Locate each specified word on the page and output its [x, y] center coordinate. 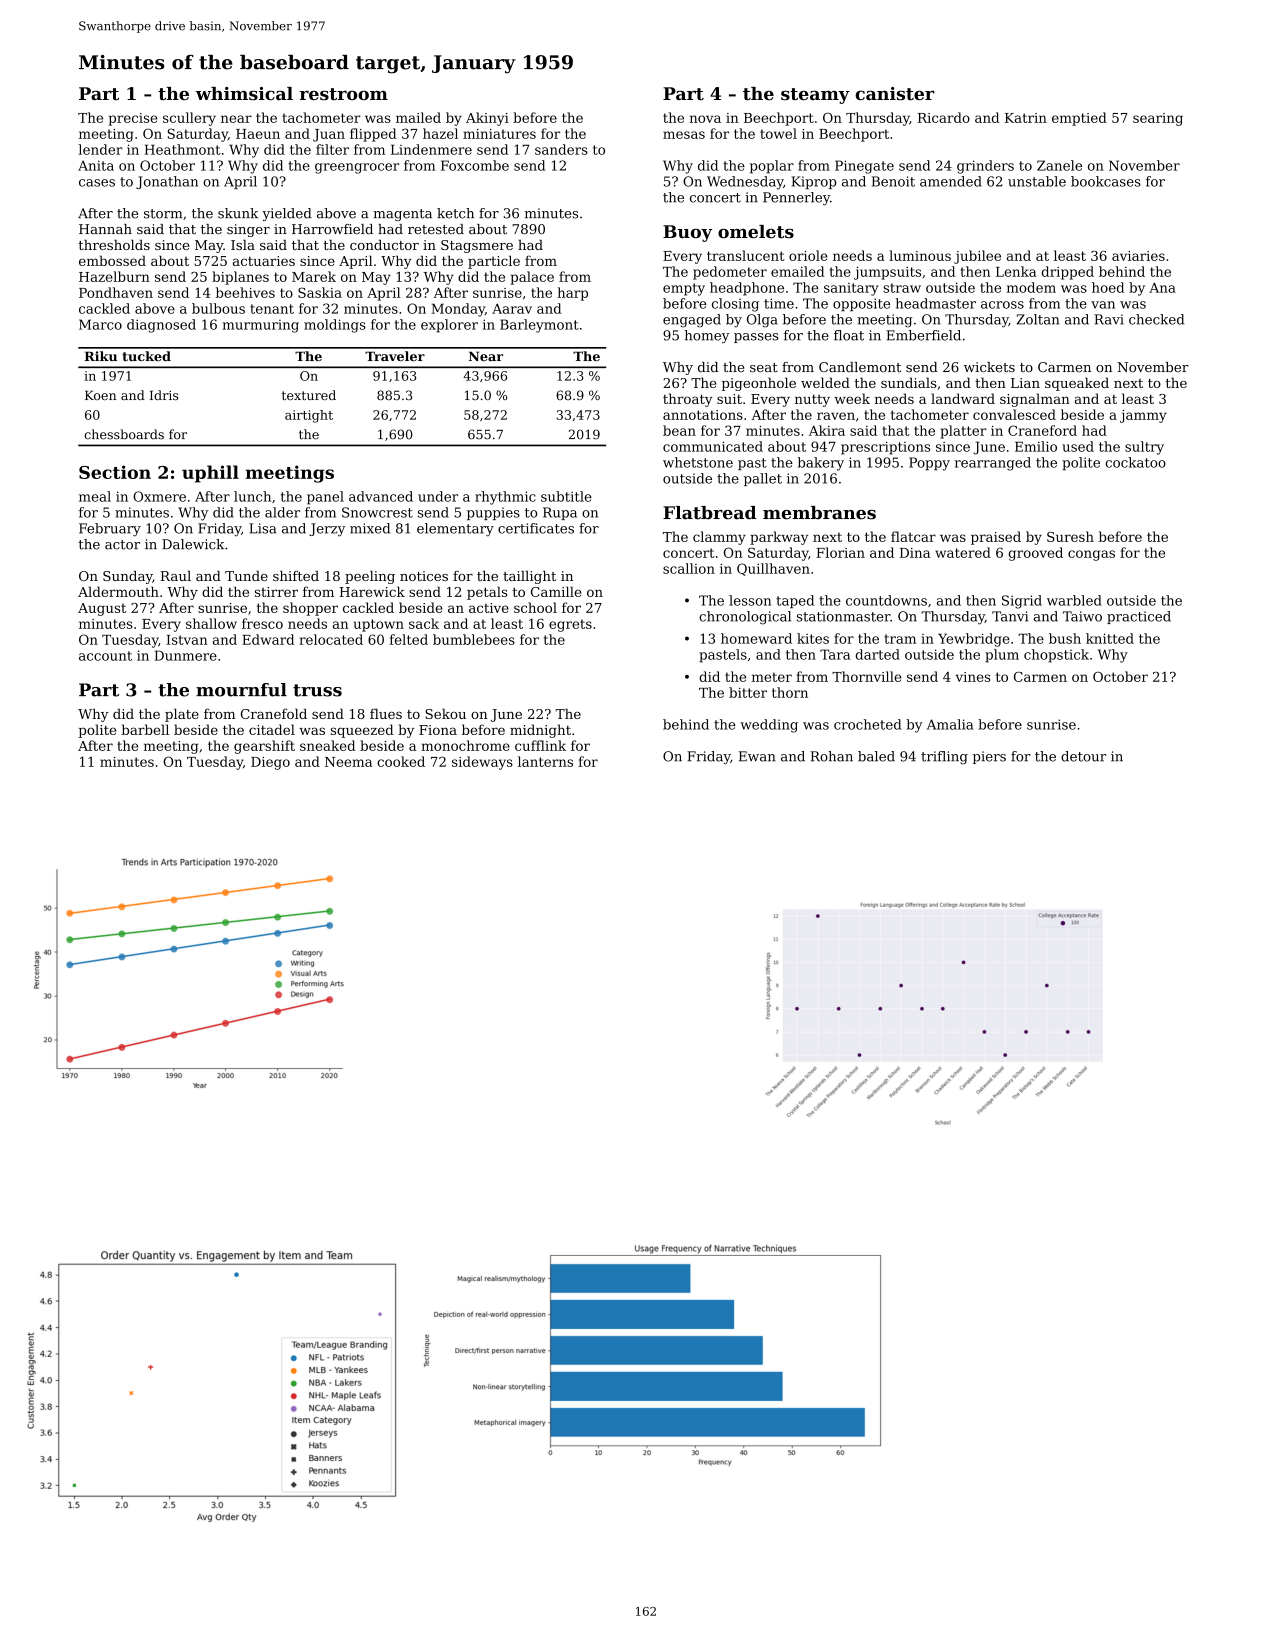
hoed [1108, 287]
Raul [175, 576]
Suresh [1070, 536]
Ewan [757, 756]
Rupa [560, 513]
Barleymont [539, 326]
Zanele [1059, 165]
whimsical [244, 93]
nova [705, 119]
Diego [270, 763]
